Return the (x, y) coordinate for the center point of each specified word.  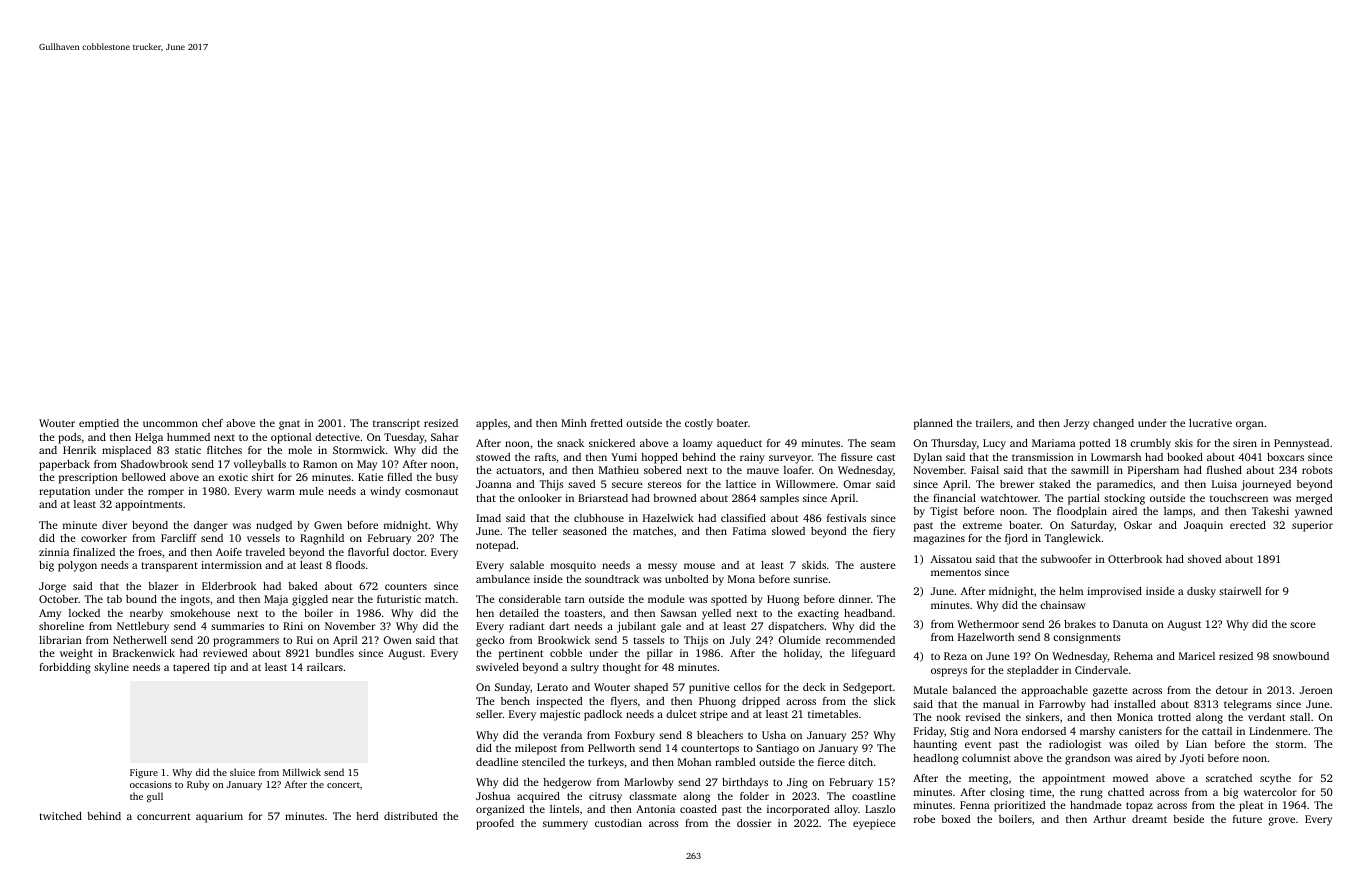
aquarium (219, 817)
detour (1232, 690)
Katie (370, 477)
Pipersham (1153, 471)
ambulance (503, 579)
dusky (1201, 592)
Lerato (552, 687)
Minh (574, 423)
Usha (774, 735)
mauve (763, 471)
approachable (1054, 691)
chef (212, 423)
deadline (497, 762)
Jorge (52, 587)
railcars (325, 667)
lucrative (1210, 423)
